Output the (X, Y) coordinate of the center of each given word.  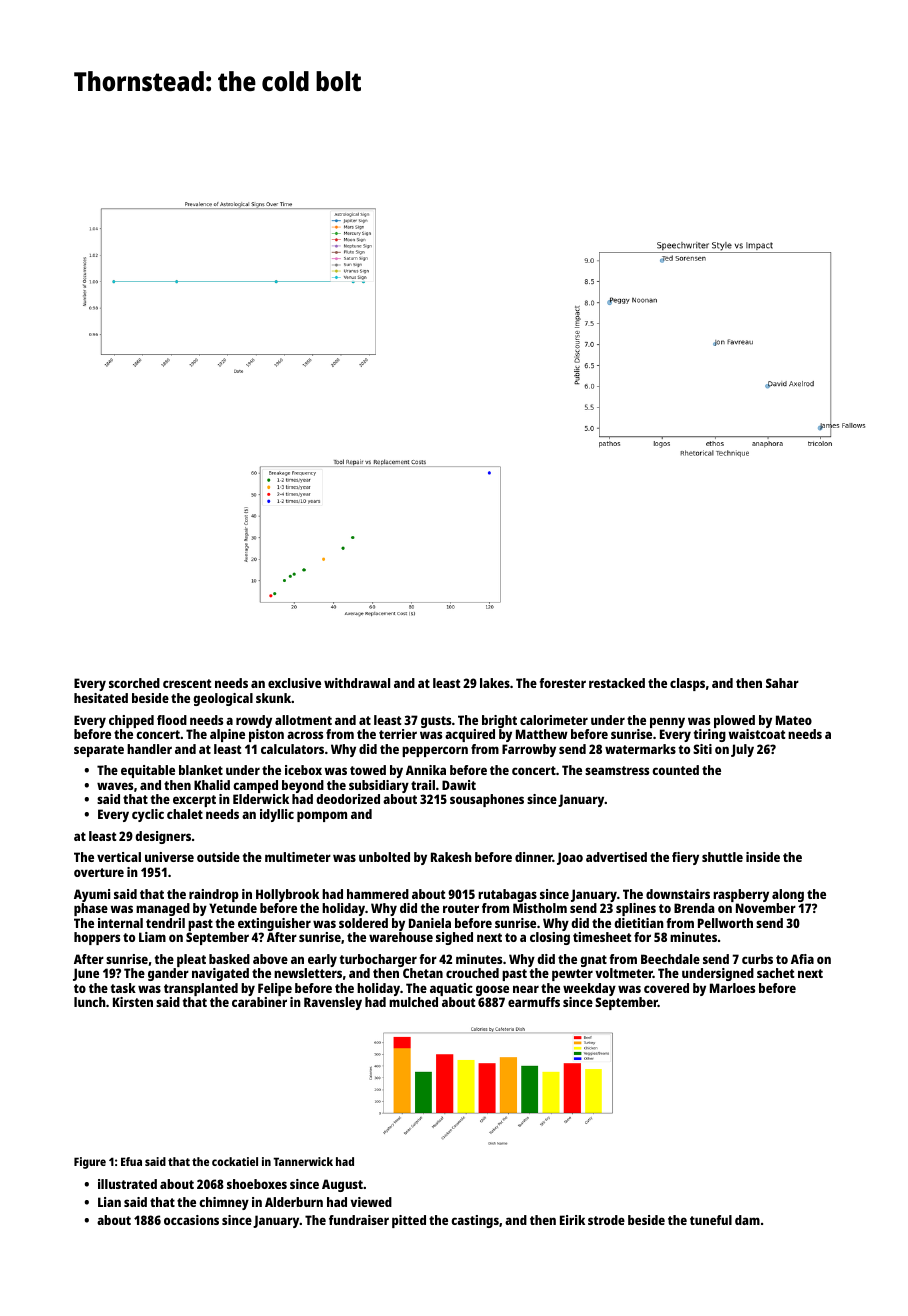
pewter (572, 975)
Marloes (732, 988)
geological (223, 699)
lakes (495, 683)
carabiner (259, 1002)
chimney (224, 1203)
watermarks (640, 749)
